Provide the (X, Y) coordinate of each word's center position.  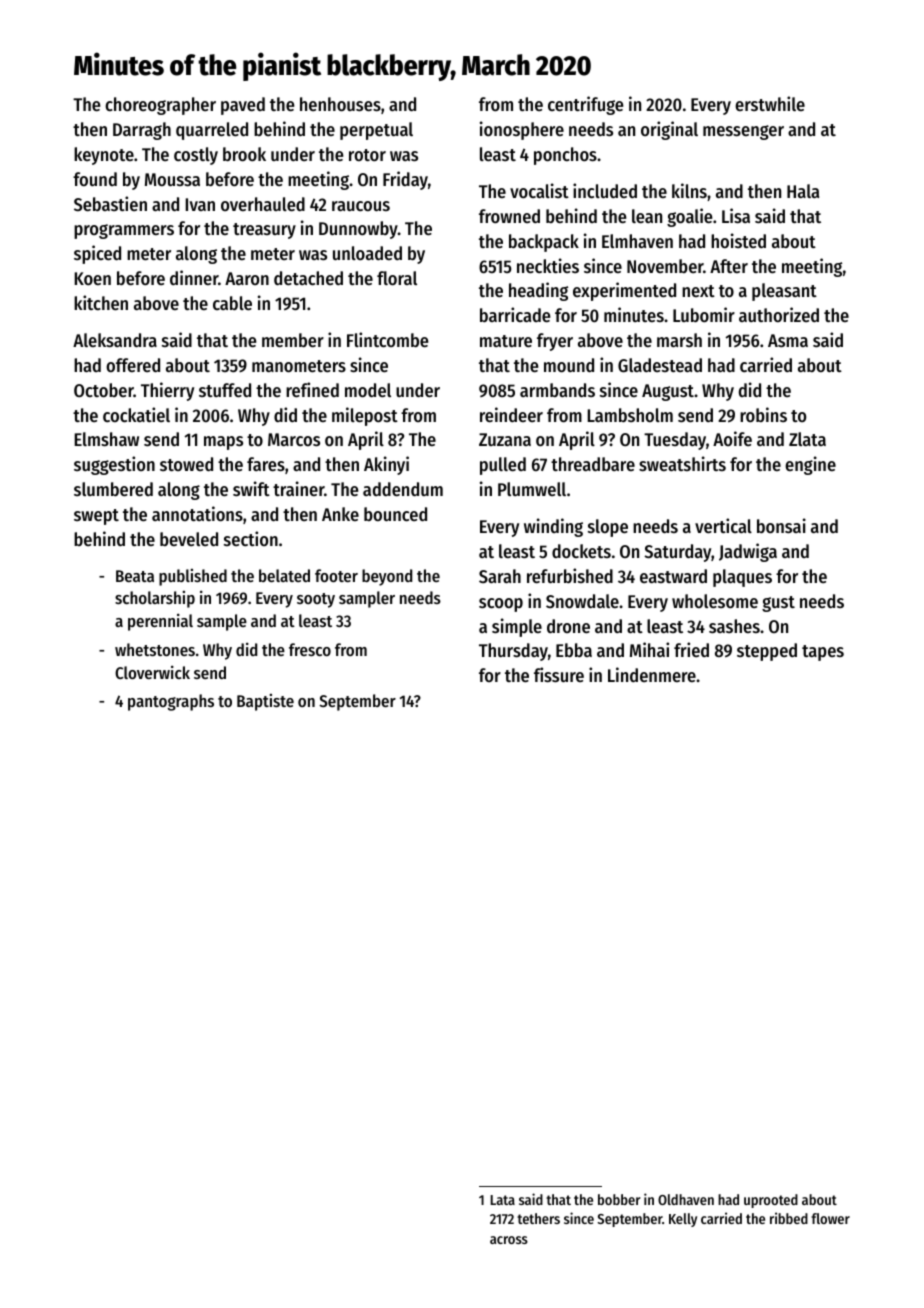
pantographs (171, 702)
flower (830, 1218)
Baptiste (265, 702)
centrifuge (586, 105)
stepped (767, 652)
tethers (538, 1218)
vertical (723, 525)
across (509, 1240)
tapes (823, 653)
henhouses (340, 104)
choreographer (160, 106)
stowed (186, 464)
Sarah (500, 576)
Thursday (513, 652)
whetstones (155, 649)
